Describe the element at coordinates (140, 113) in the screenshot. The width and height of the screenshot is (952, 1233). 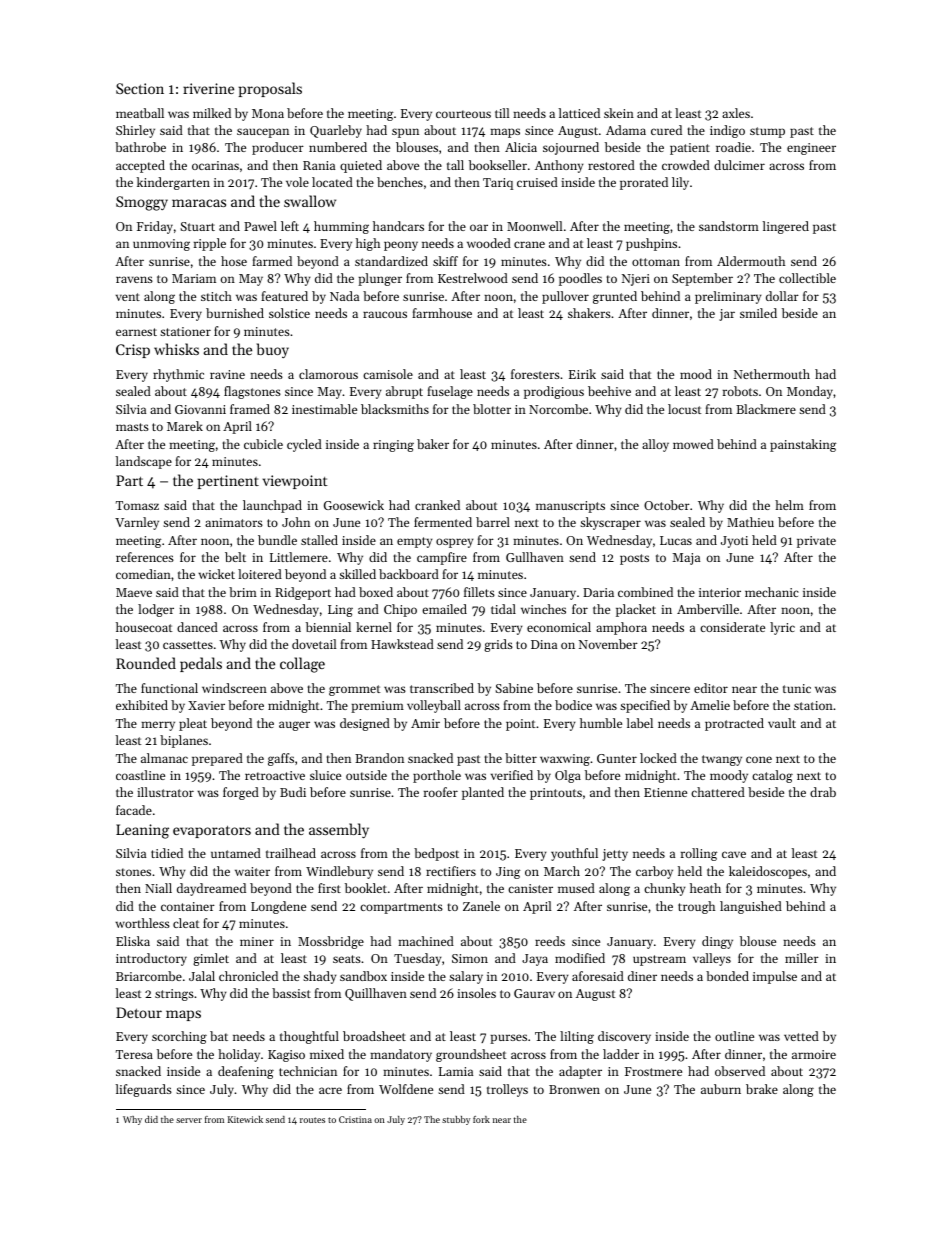
I see `meatball` at that location.
